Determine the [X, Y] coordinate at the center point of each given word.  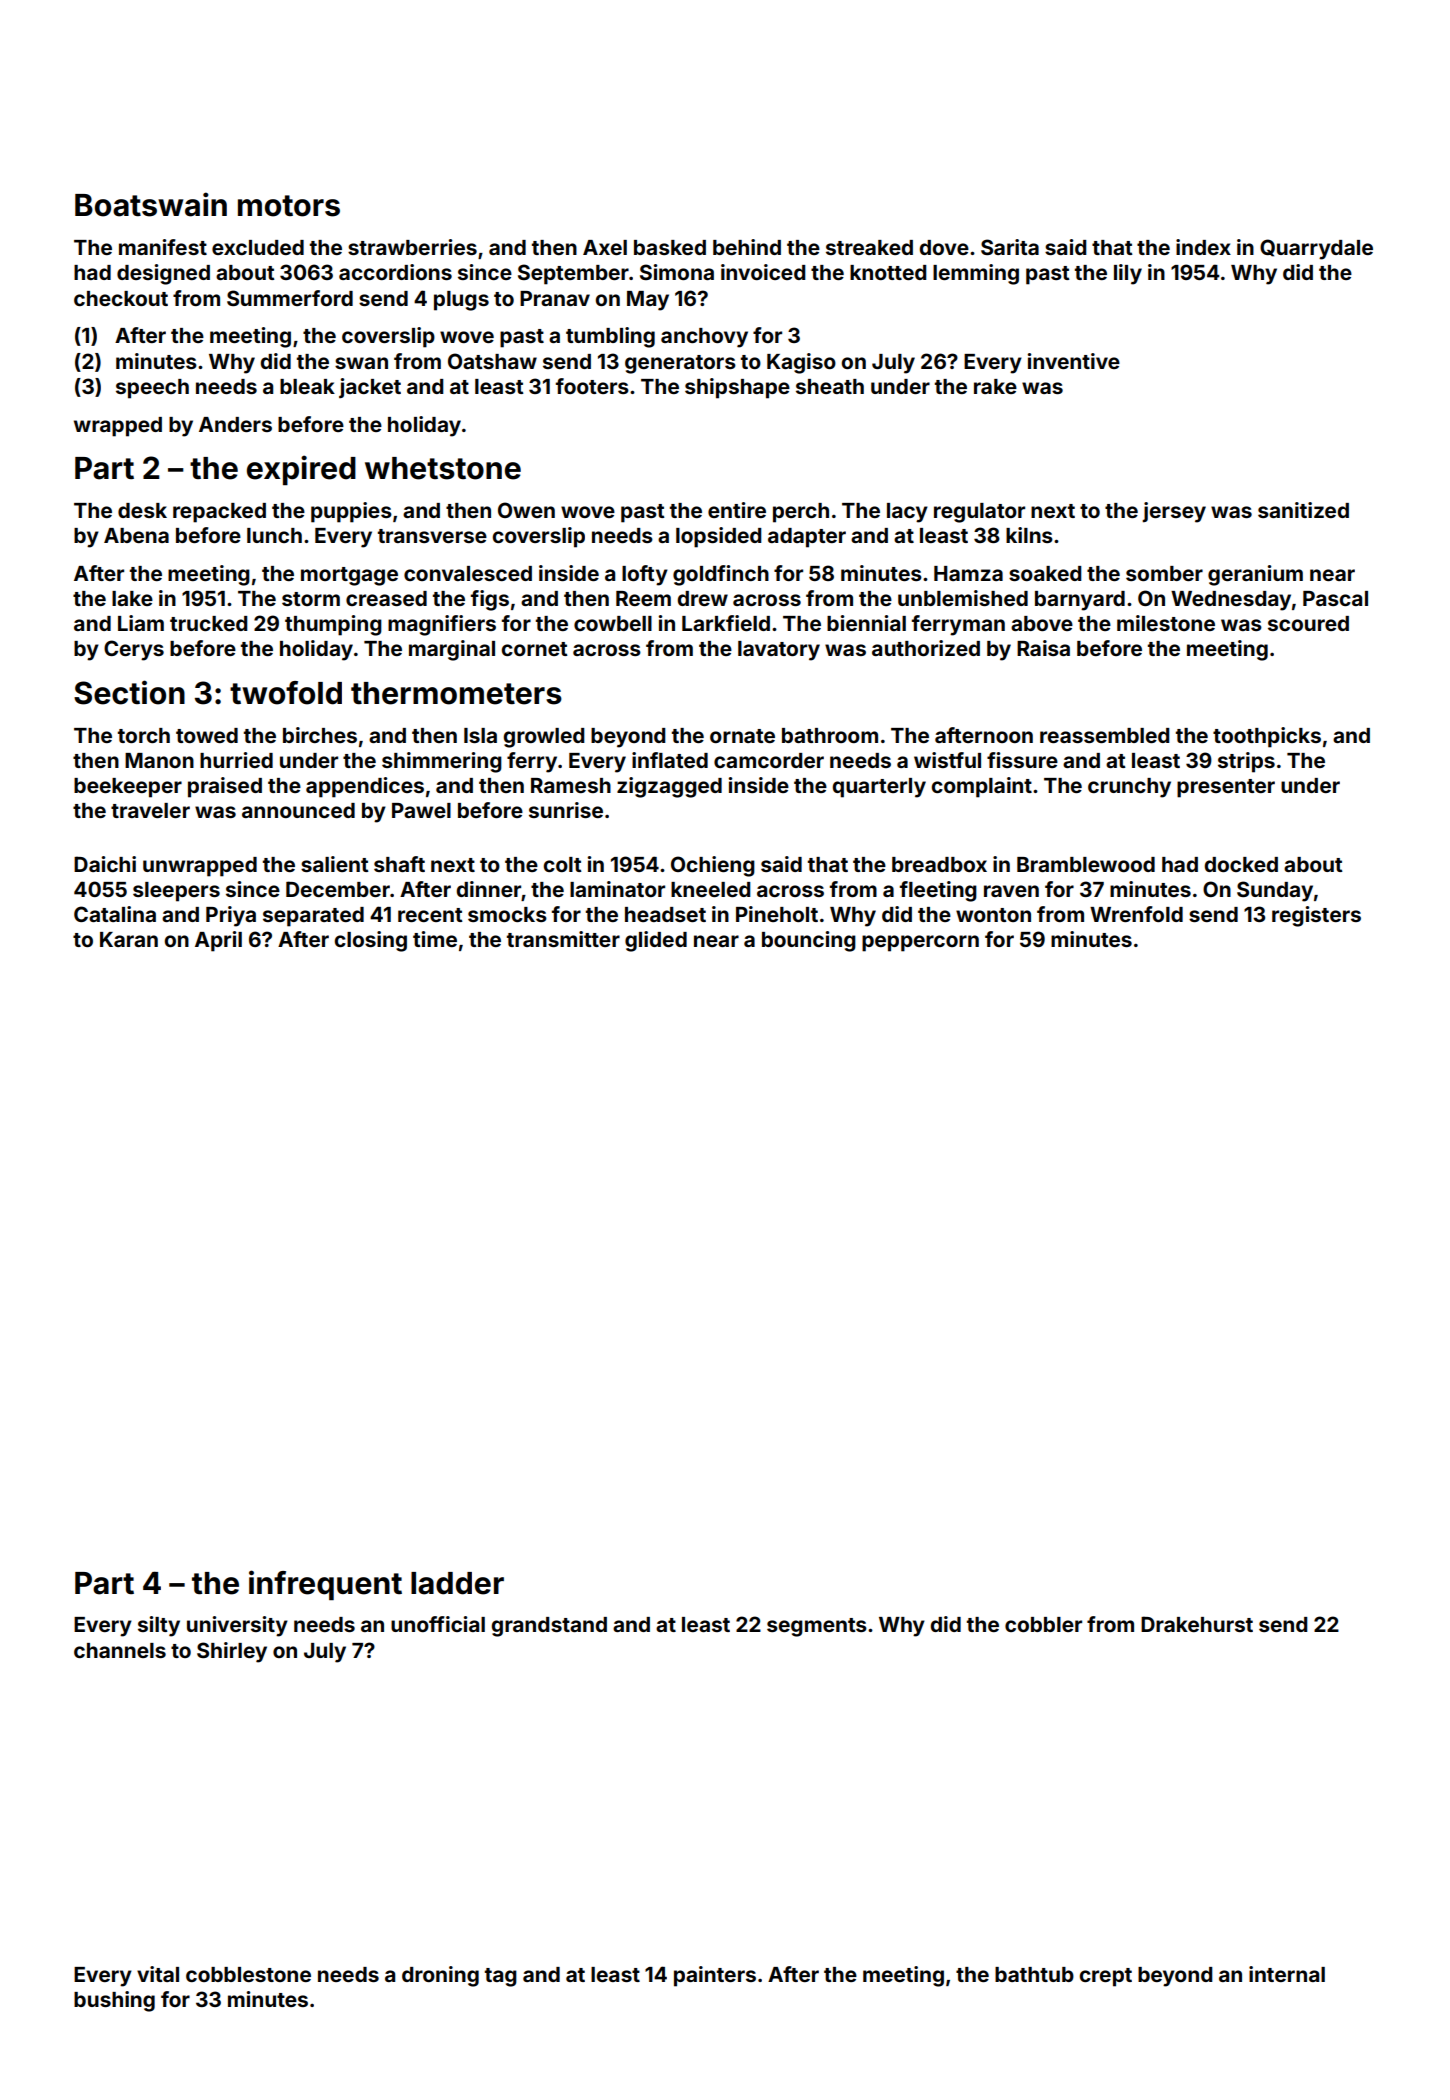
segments [817, 1627]
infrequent [325, 1585]
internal [1287, 1974]
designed [163, 274]
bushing [114, 2001]
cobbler [1043, 1624]
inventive [1074, 361]
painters [715, 1976]
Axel [605, 247]
